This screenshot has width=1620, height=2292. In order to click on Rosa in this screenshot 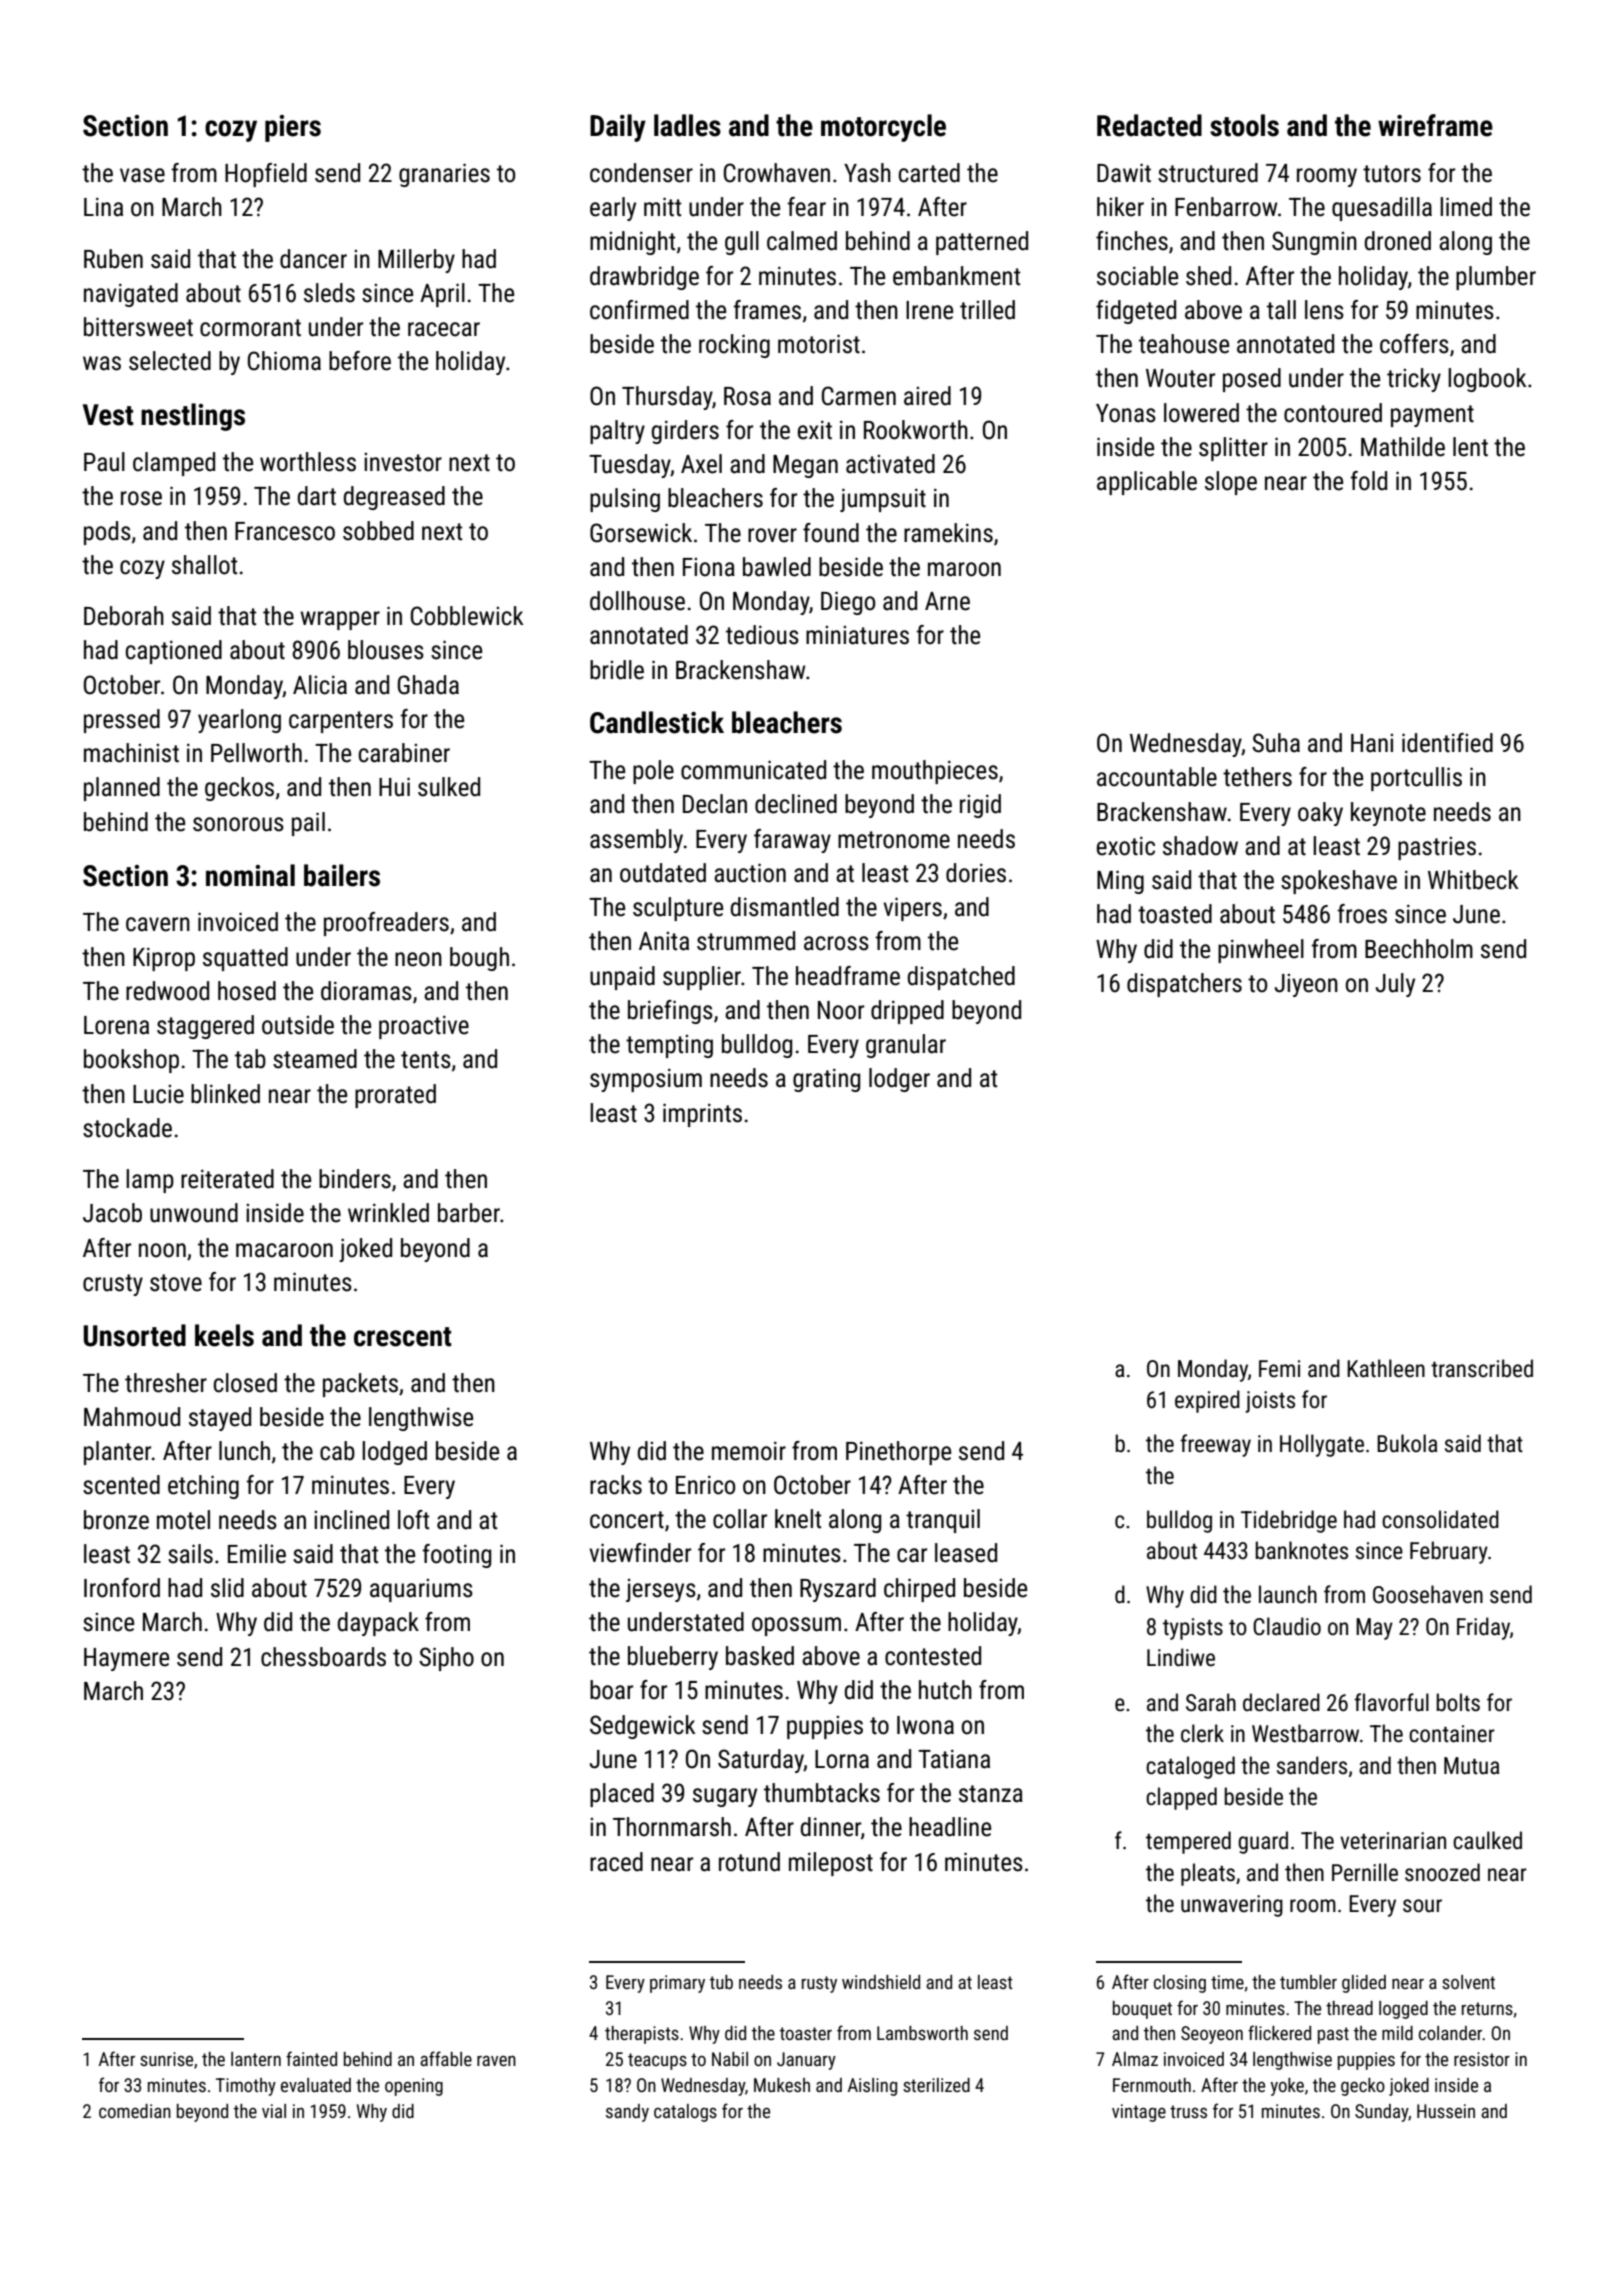, I will do `click(747, 396)`.
